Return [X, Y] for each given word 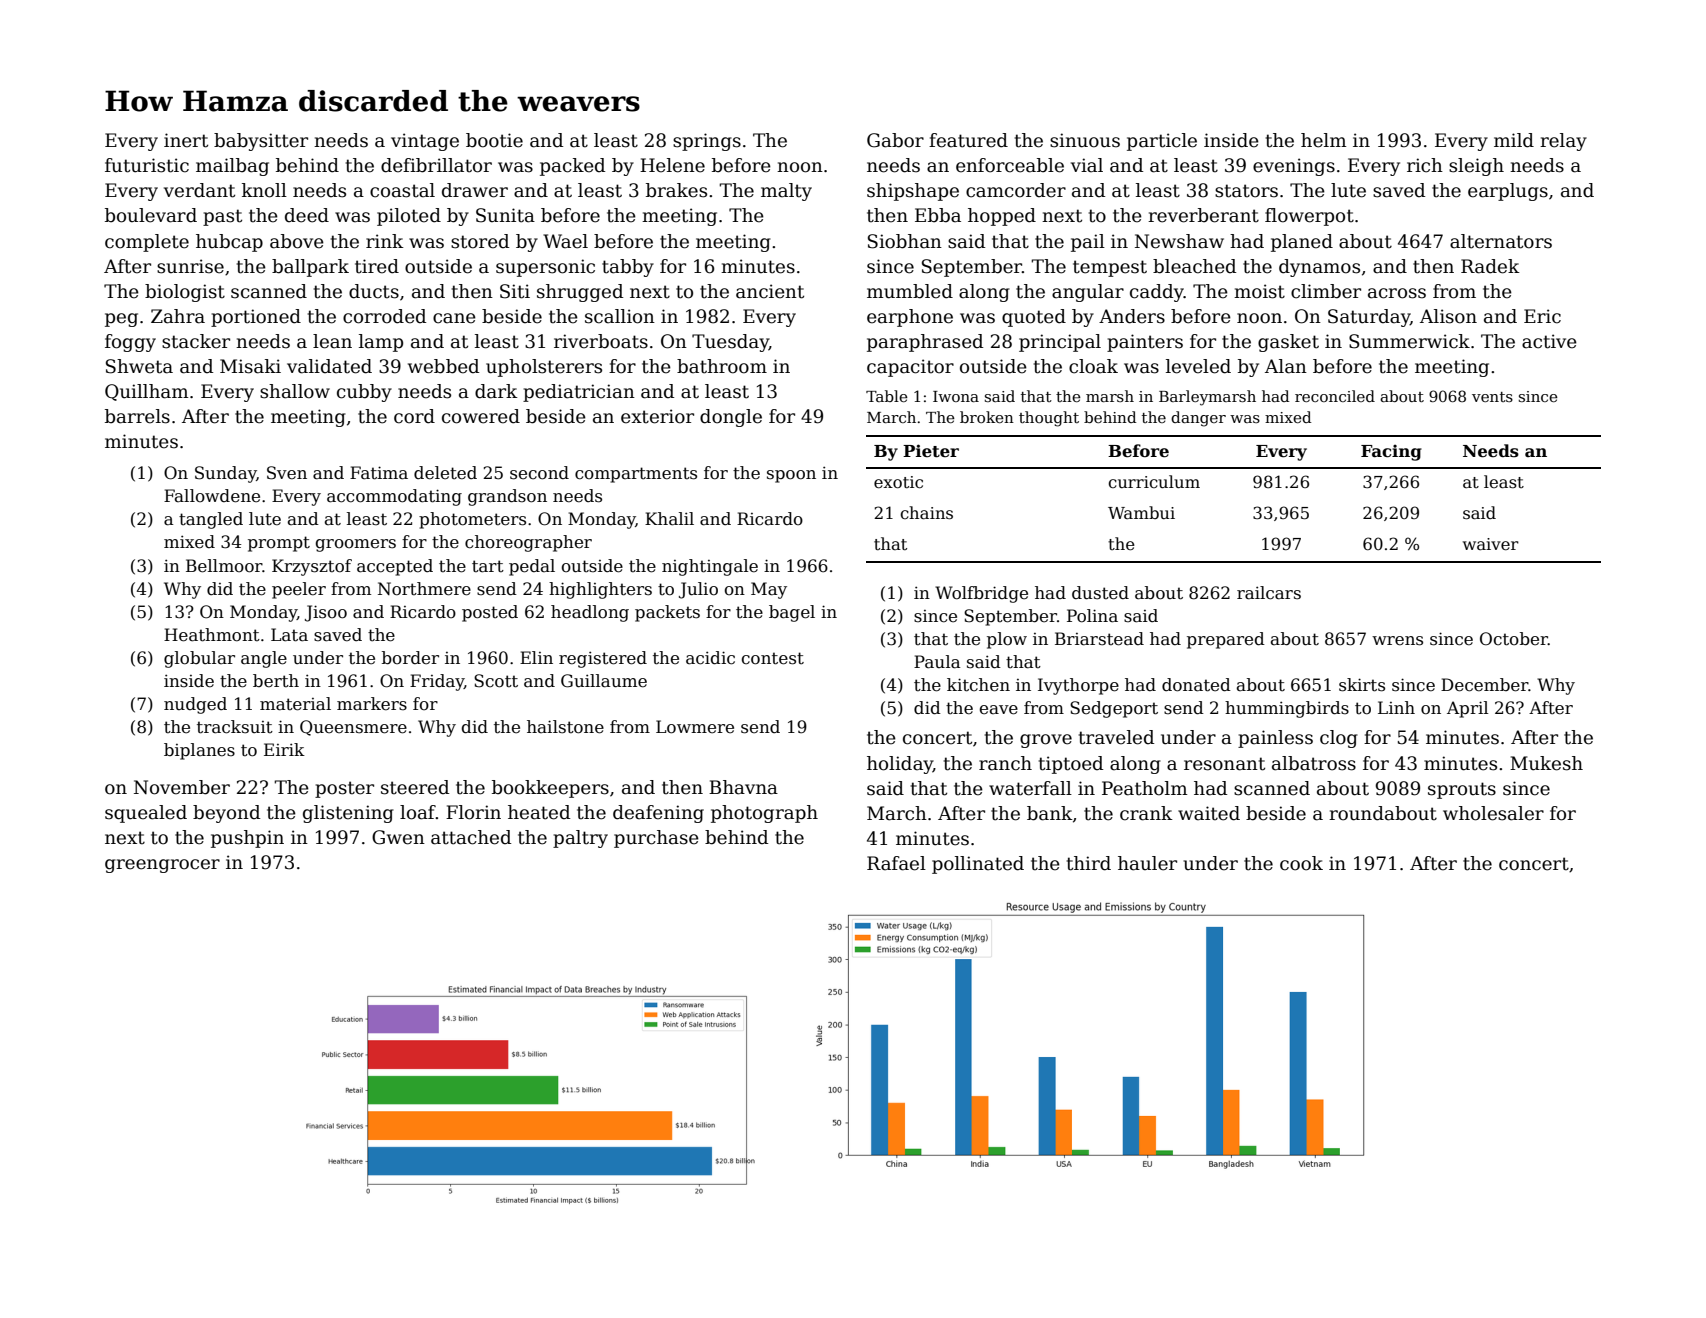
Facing [1391, 452]
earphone [910, 318]
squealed [146, 814]
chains [926, 513]
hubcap [229, 243]
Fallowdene [212, 496]
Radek [1490, 266]
